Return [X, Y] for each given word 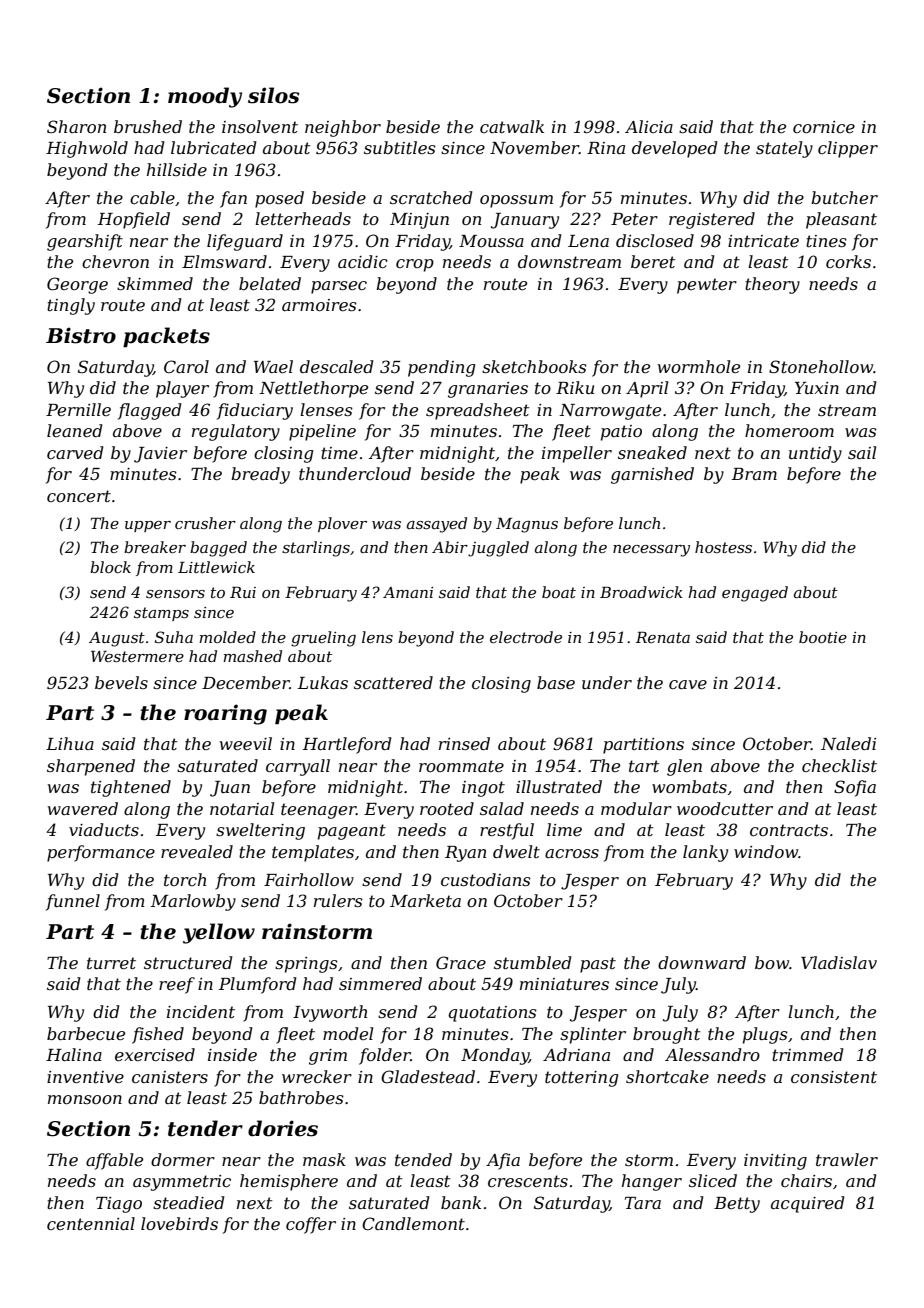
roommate [461, 766]
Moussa [491, 241]
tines [826, 241]
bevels [121, 682]
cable [152, 197]
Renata [663, 637]
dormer [183, 1159]
